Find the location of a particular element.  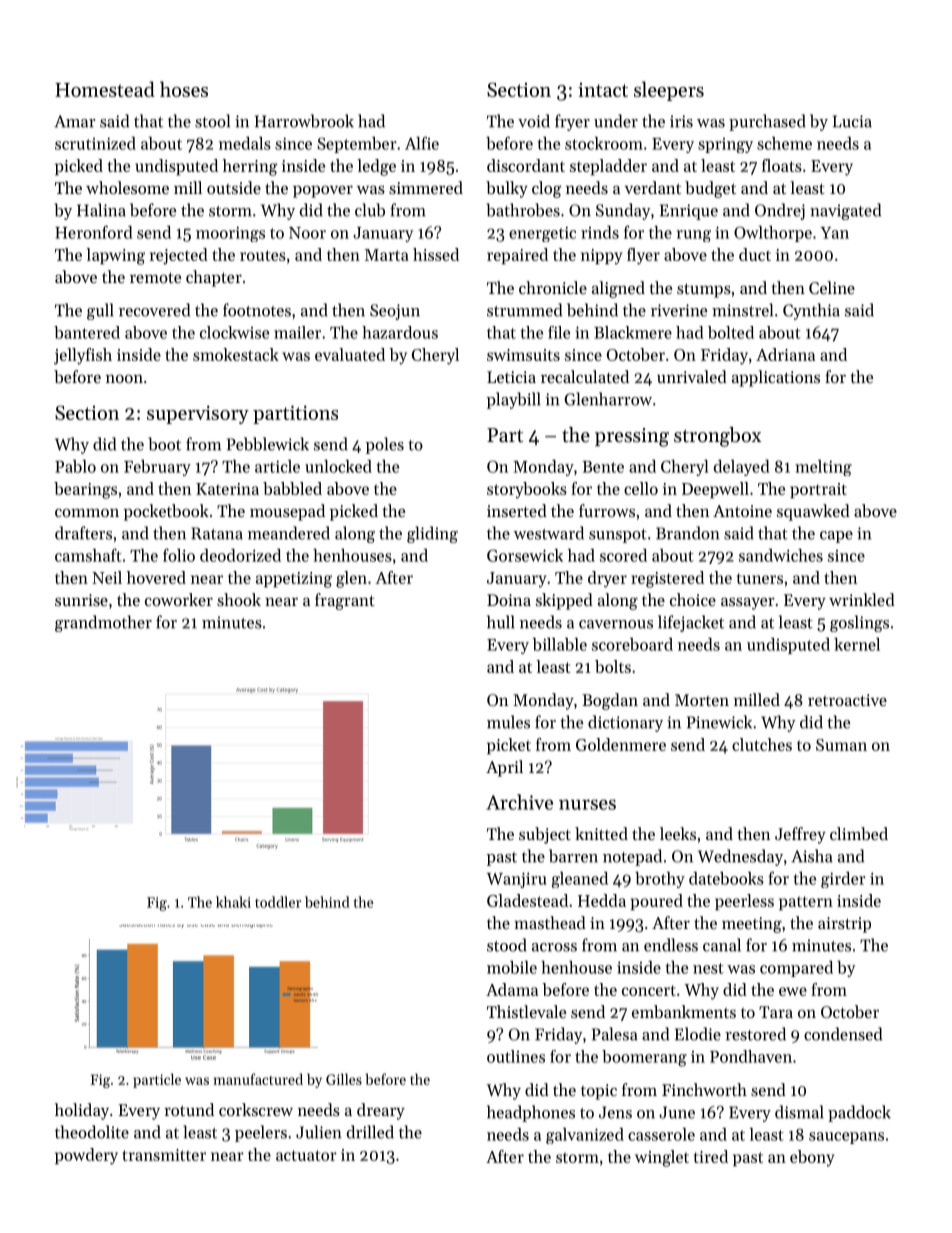

Lucia is located at coordinates (852, 121).
